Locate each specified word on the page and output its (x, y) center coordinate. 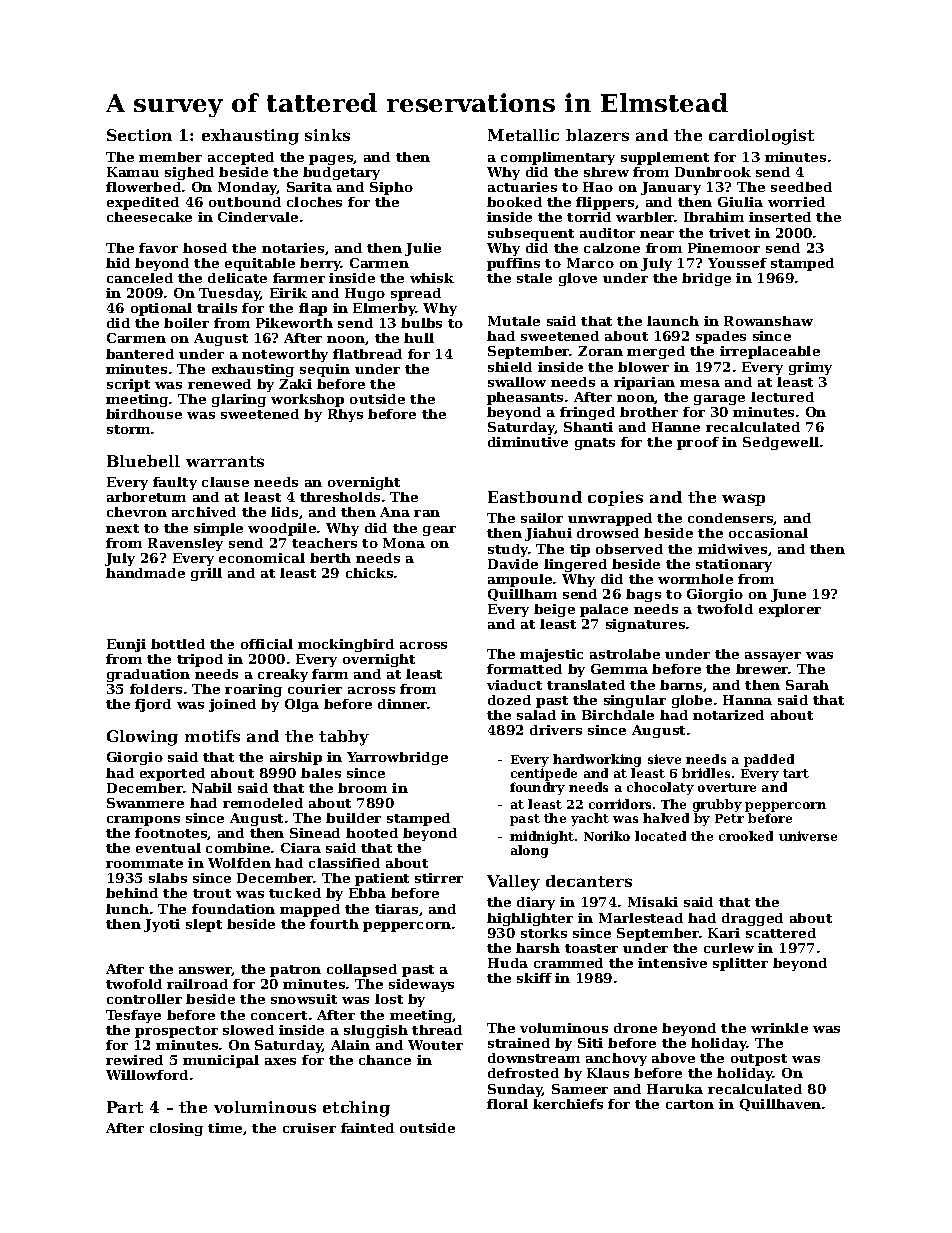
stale (534, 278)
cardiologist (761, 137)
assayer (773, 657)
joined (232, 705)
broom (362, 788)
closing (176, 1129)
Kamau (133, 172)
